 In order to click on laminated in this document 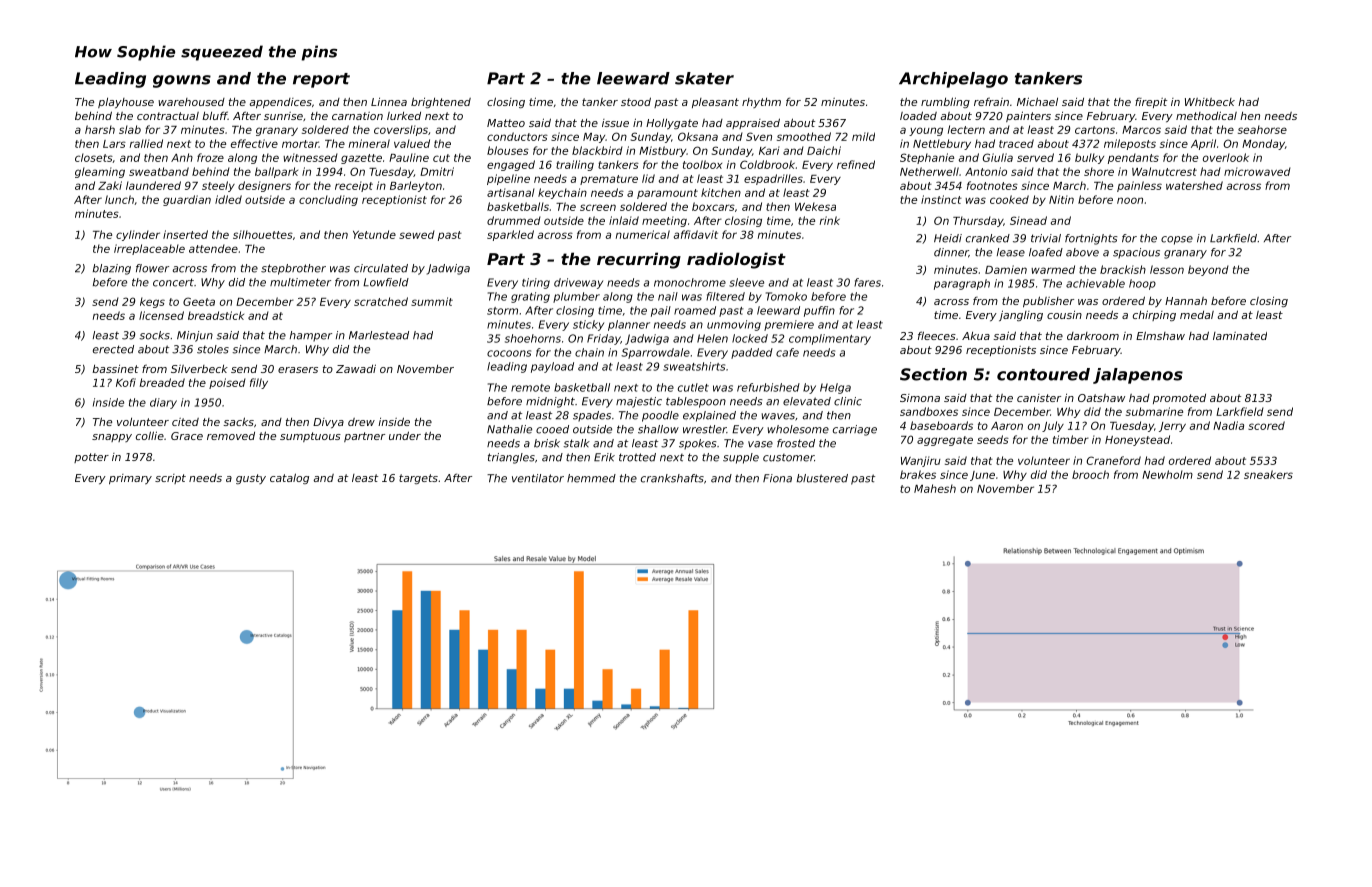, I will do `click(1240, 336)`.
